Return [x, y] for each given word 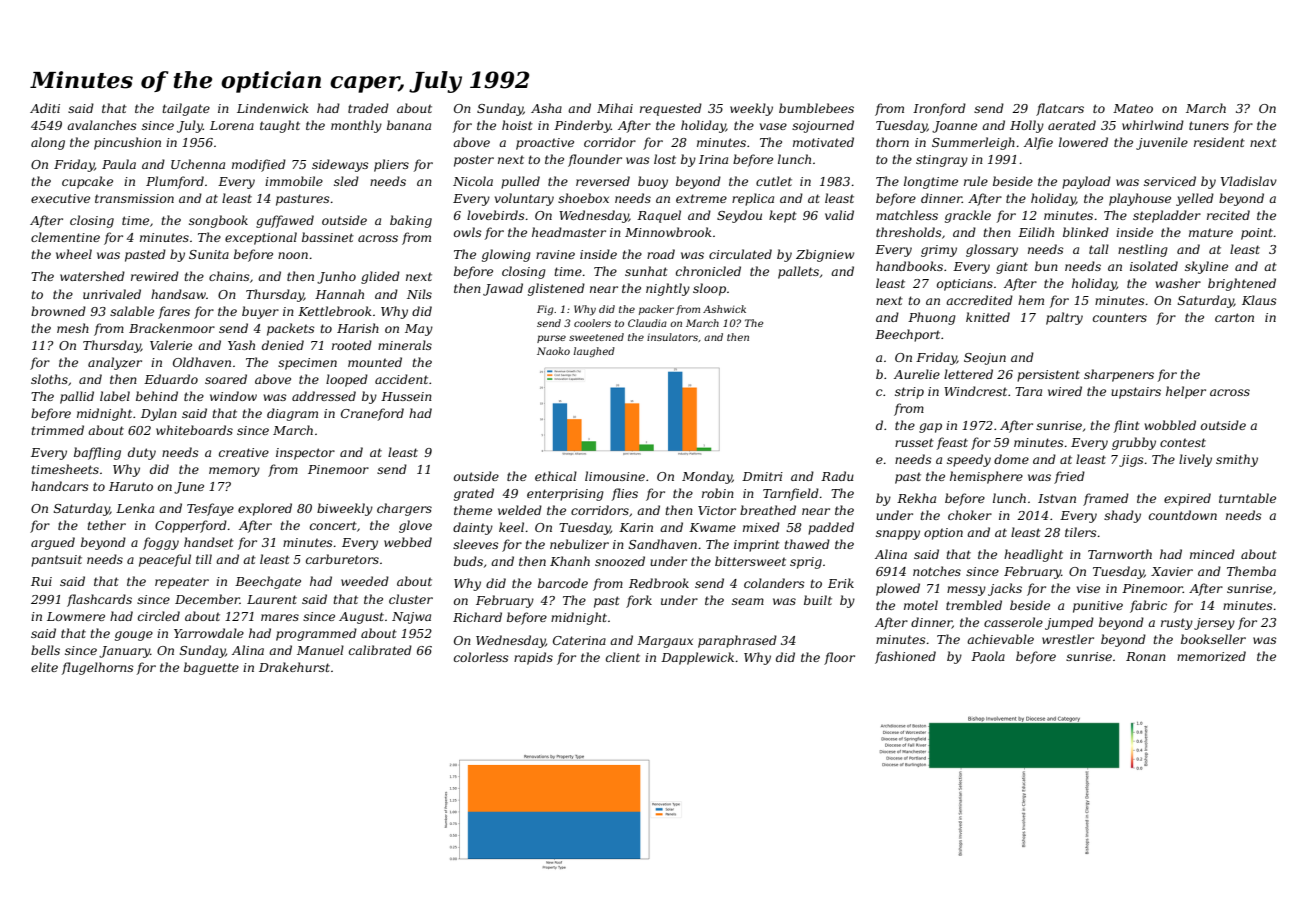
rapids [533, 658]
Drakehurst [294, 667]
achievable [1000, 639]
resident [1219, 142]
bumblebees [816, 108]
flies [625, 494]
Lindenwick [273, 108]
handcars [59, 486]
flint [1127, 426]
